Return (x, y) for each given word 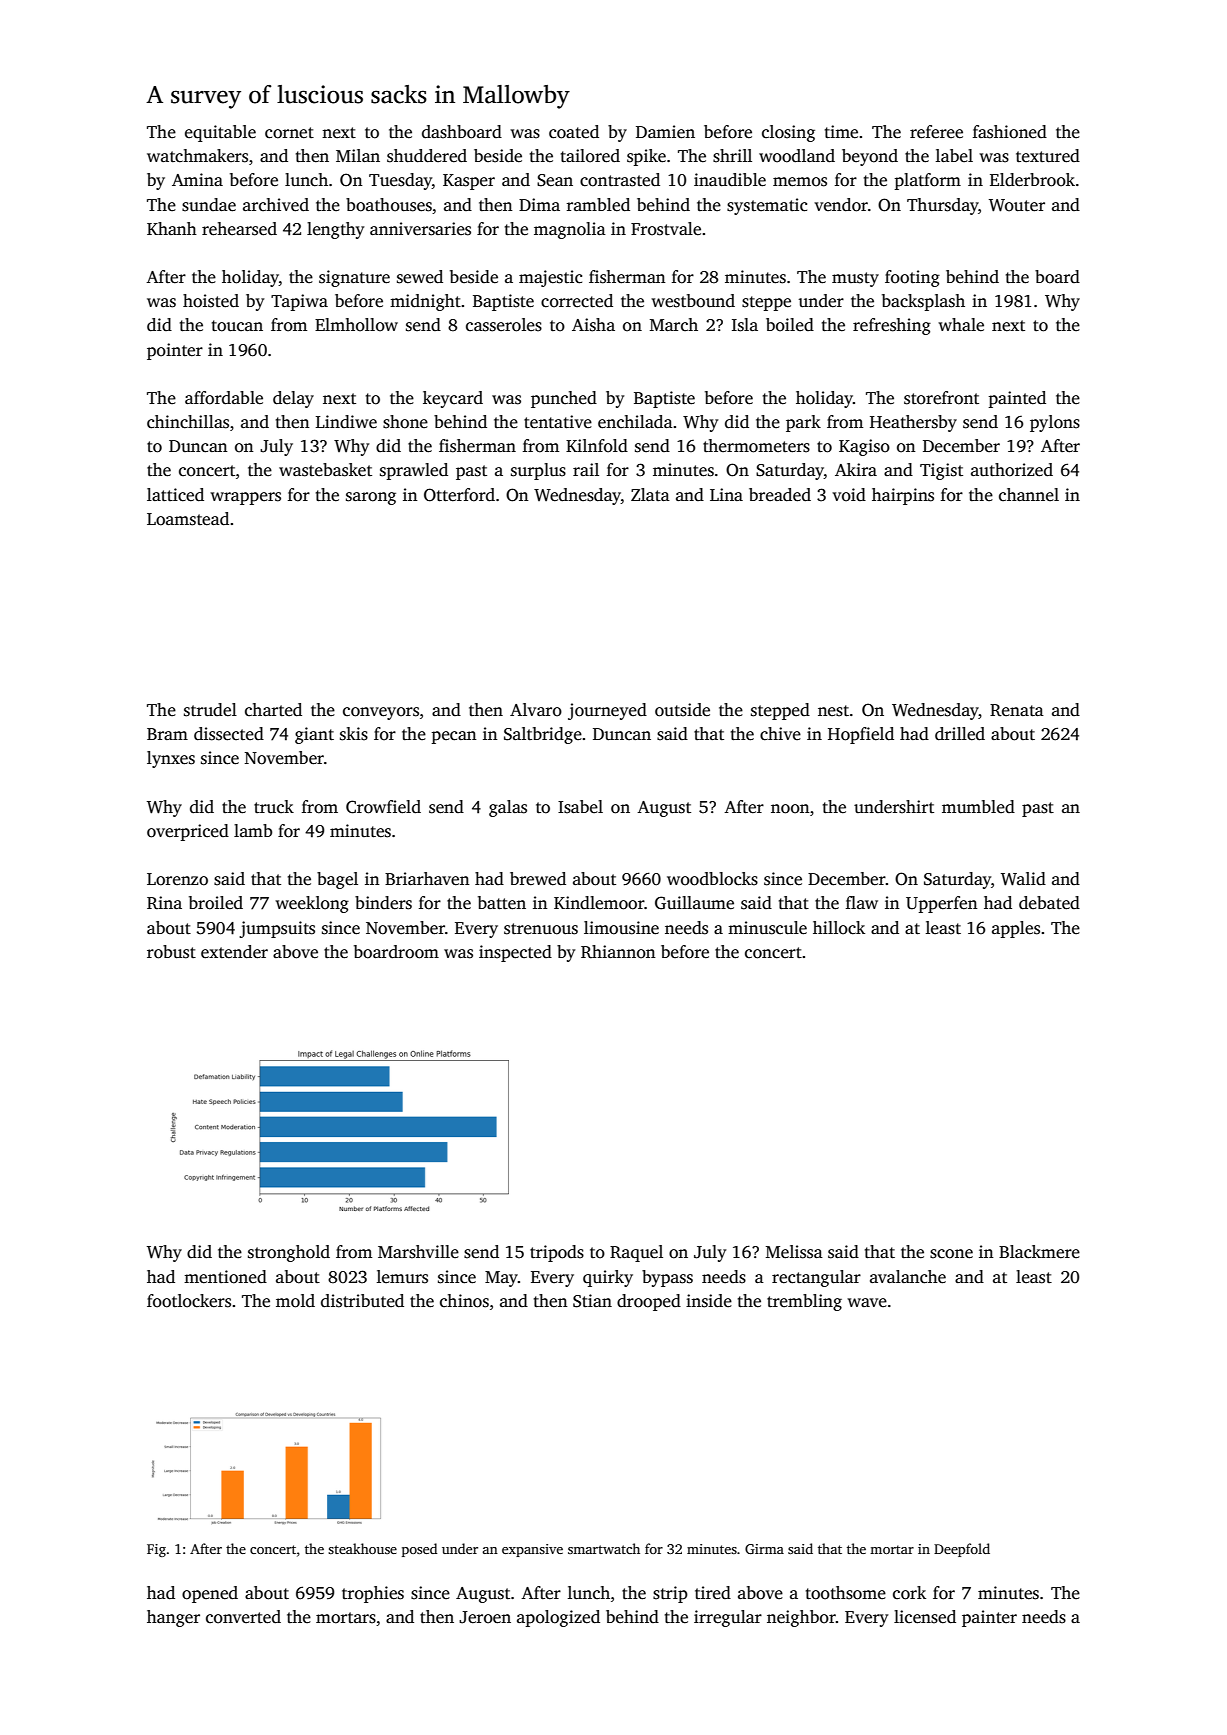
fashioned (1010, 132)
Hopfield (861, 735)
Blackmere (1039, 1252)
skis (354, 734)
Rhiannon (618, 952)
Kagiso (864, 447)
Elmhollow (356, 325)
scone (951, 1254)
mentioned (225, 1277)
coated (574, 132)
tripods (557, 1253)
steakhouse (362, 1548)
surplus (538, 471)
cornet (289, 133)
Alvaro (536, 710)
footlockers (189, 1301)
